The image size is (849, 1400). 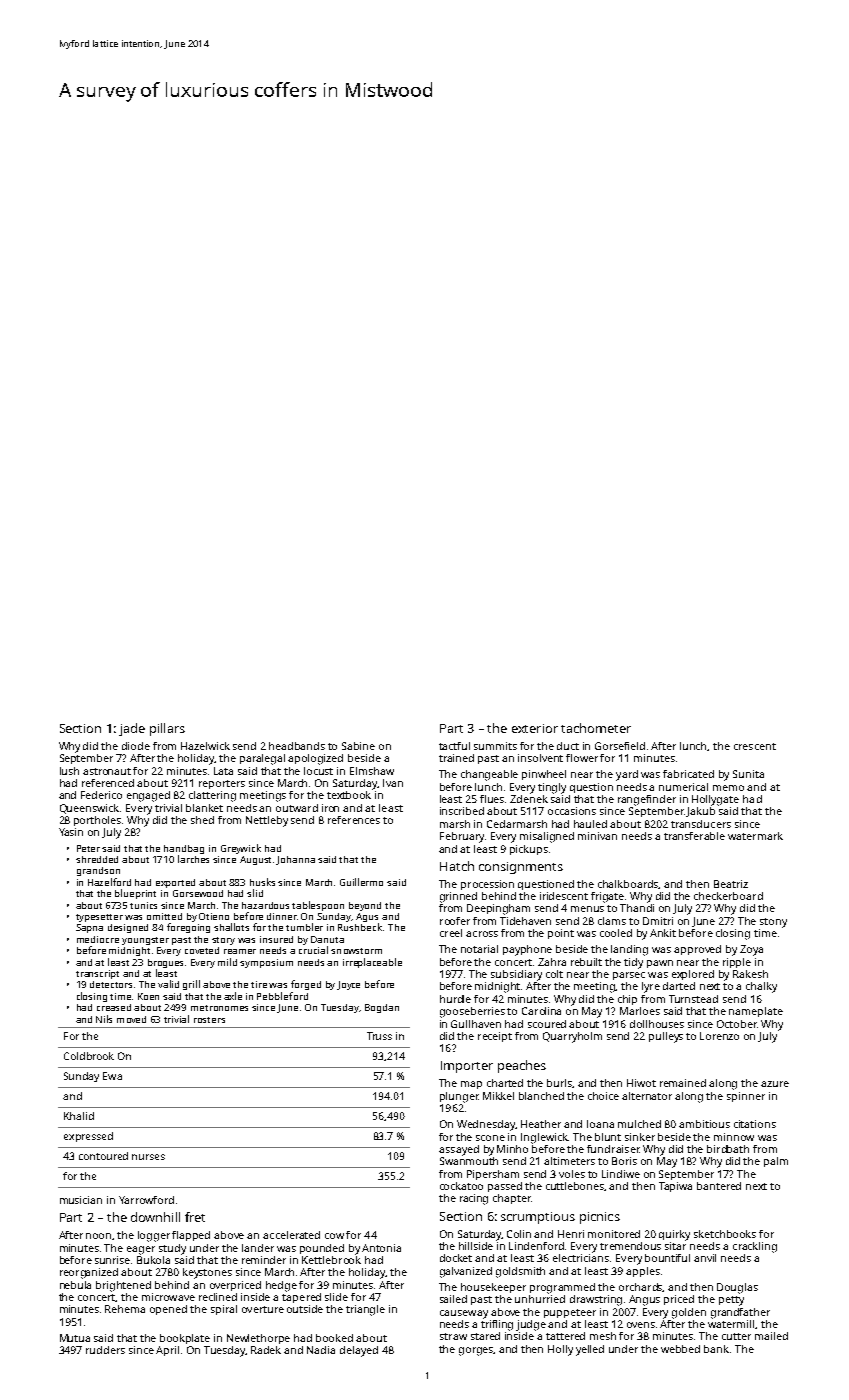 What do you see at coordinates (640, 1137) in the document?
I see `sinker` at bounding box center [640, 1137].
